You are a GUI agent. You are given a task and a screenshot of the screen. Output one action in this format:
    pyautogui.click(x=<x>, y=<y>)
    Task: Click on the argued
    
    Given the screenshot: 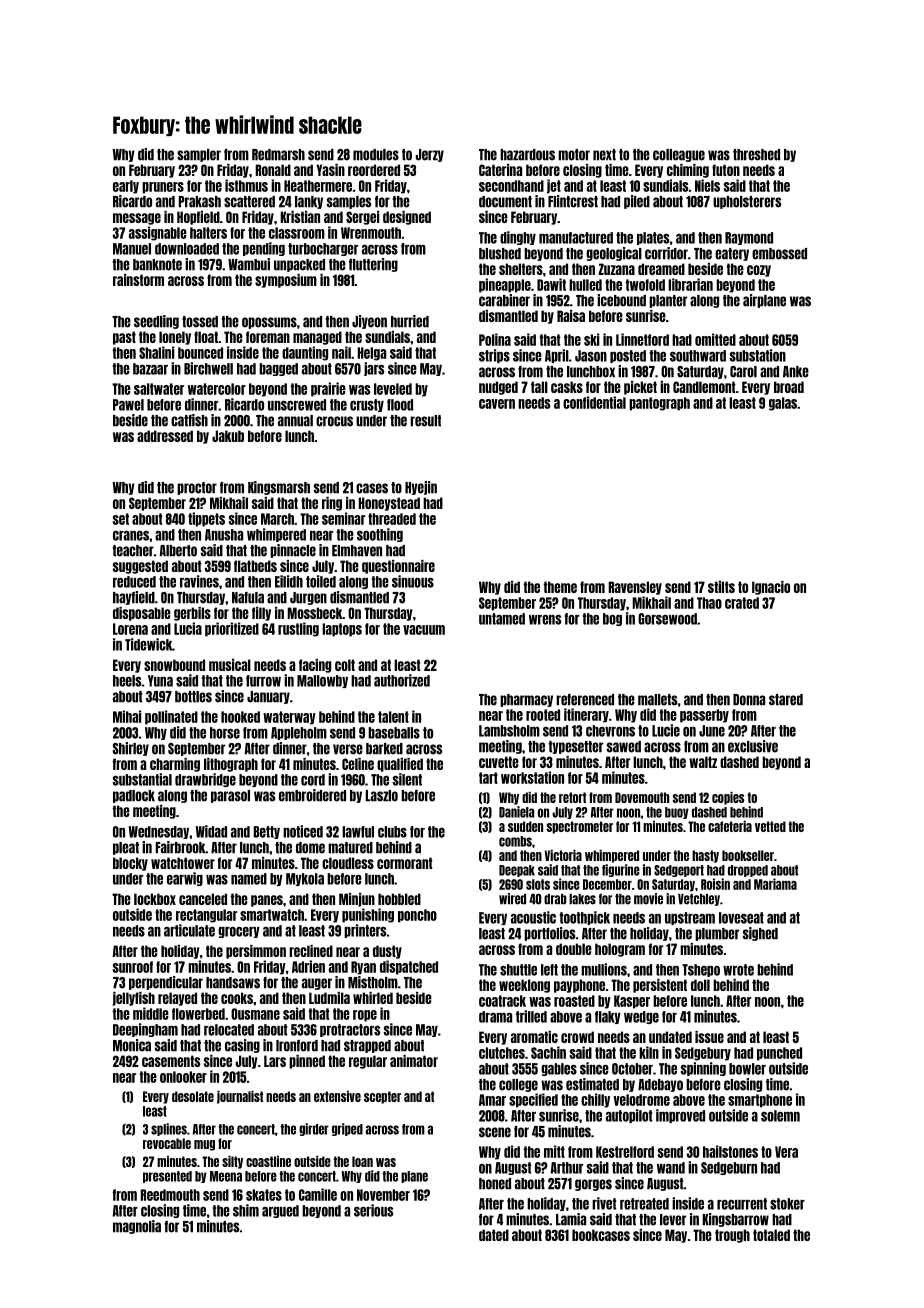 What is the action you would take?
    pyautogui.click(x=280, y=1211)
